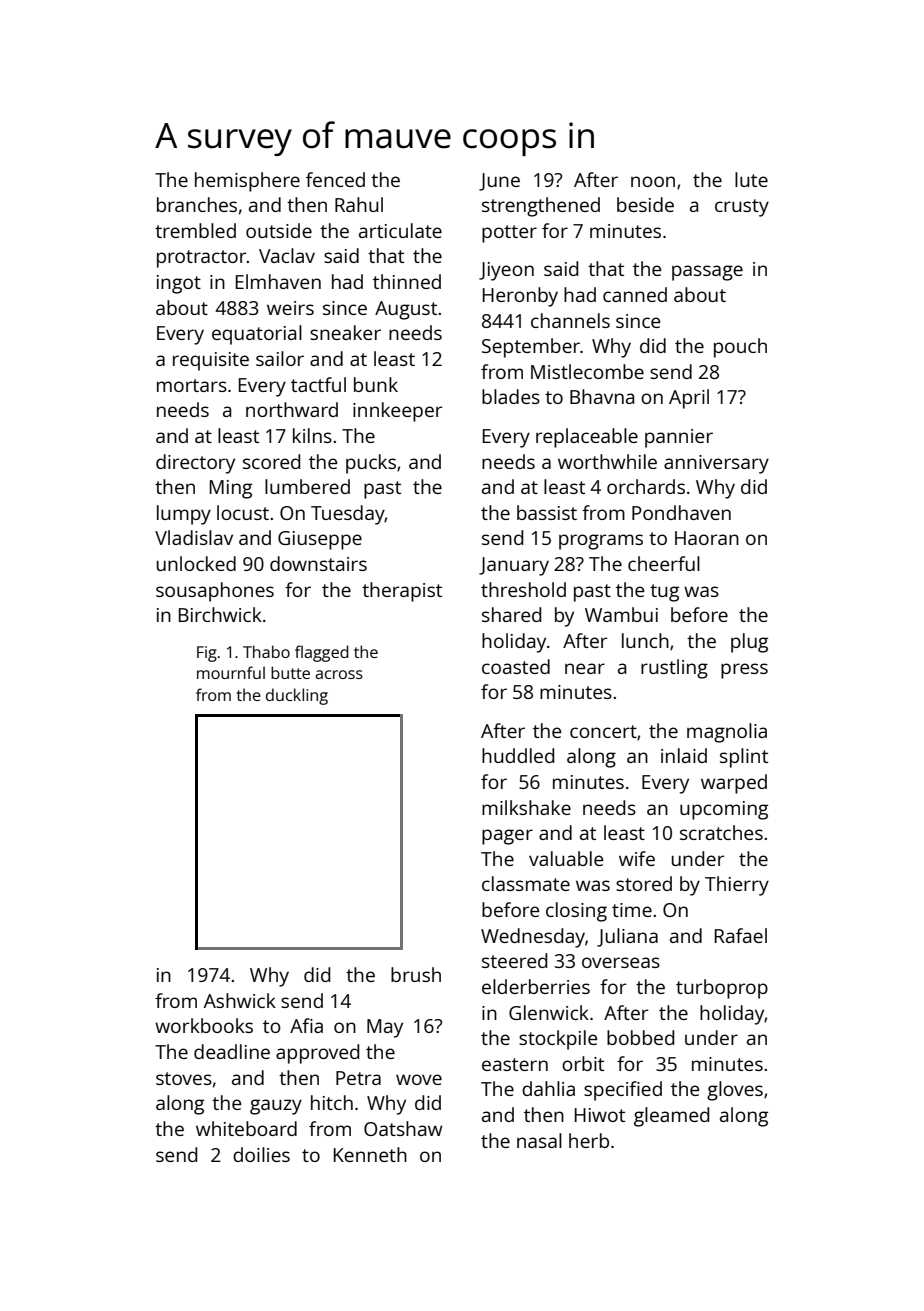  I want to click on doilies, so click(261, 1154).
